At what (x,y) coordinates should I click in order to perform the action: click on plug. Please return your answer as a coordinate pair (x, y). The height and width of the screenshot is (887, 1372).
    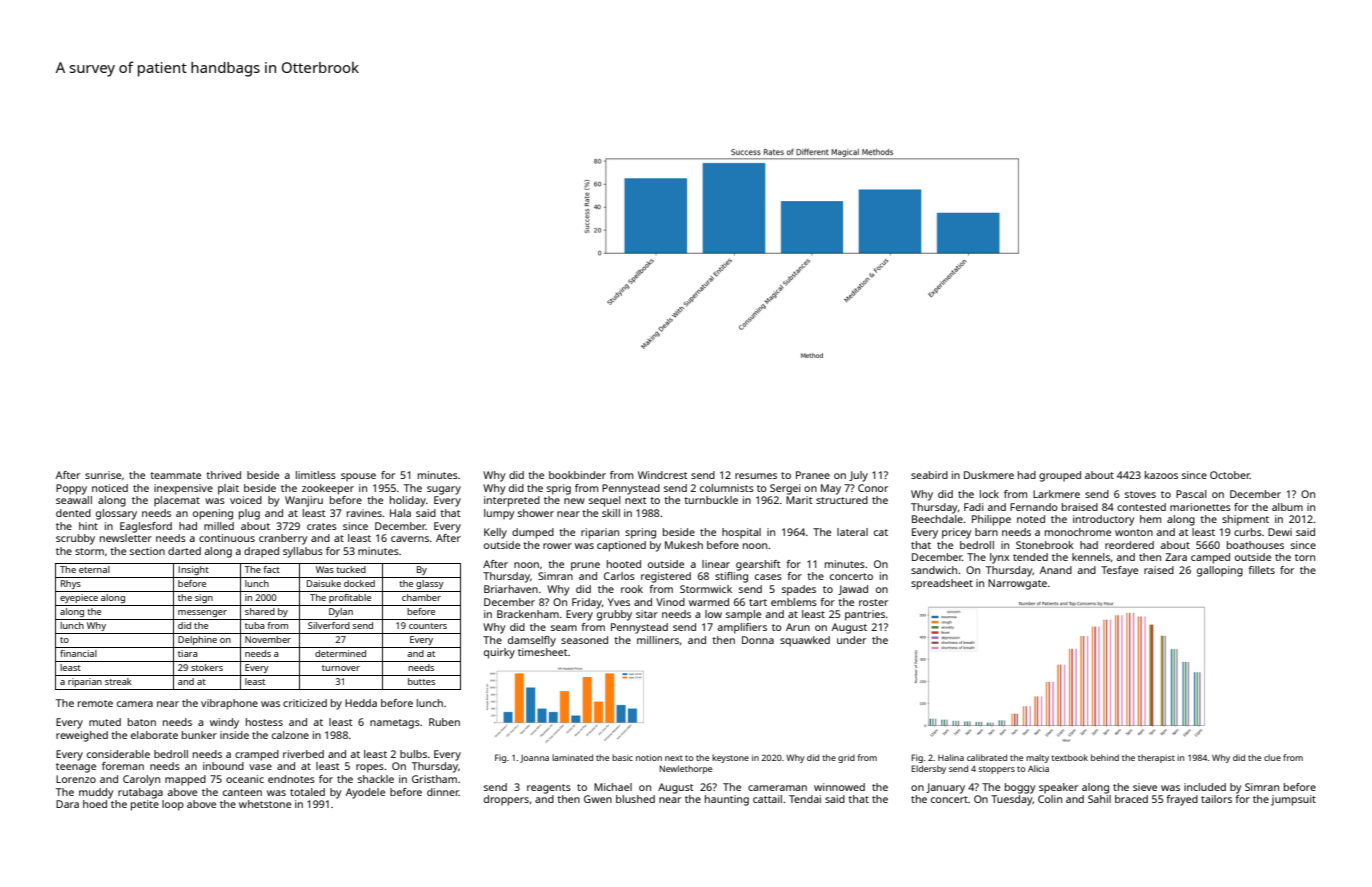
    Looking at the image, I should click on (249, 514).
